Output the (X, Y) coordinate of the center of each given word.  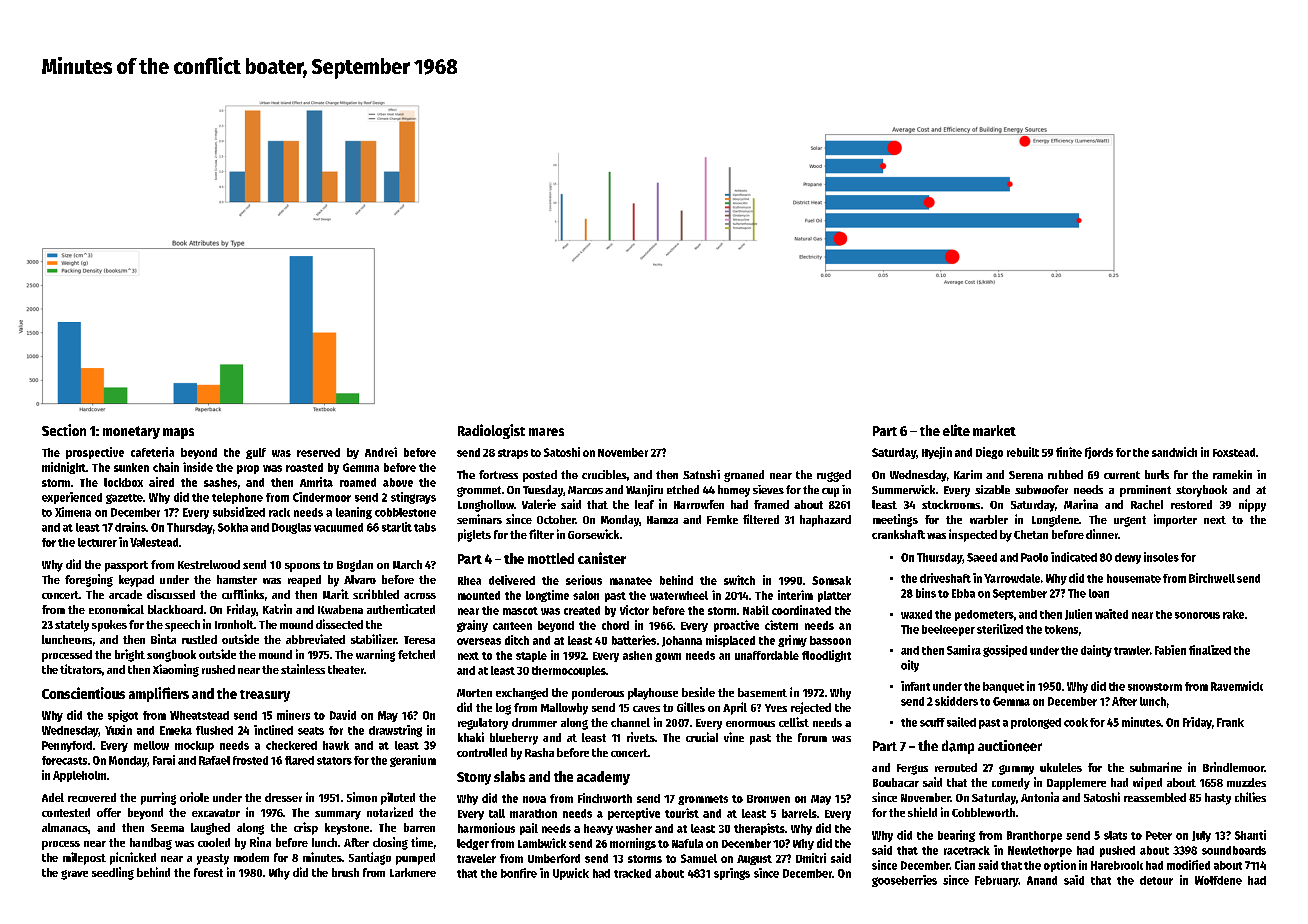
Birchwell (1212, 578)
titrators (81, 669)
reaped (304, 581)
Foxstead (1234, 452)
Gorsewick (593, 534)
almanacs (65, 827)
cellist (794, 722)
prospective (95, 453)
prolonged (1036, 723)
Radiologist (491, 431)
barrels (799, 813)
